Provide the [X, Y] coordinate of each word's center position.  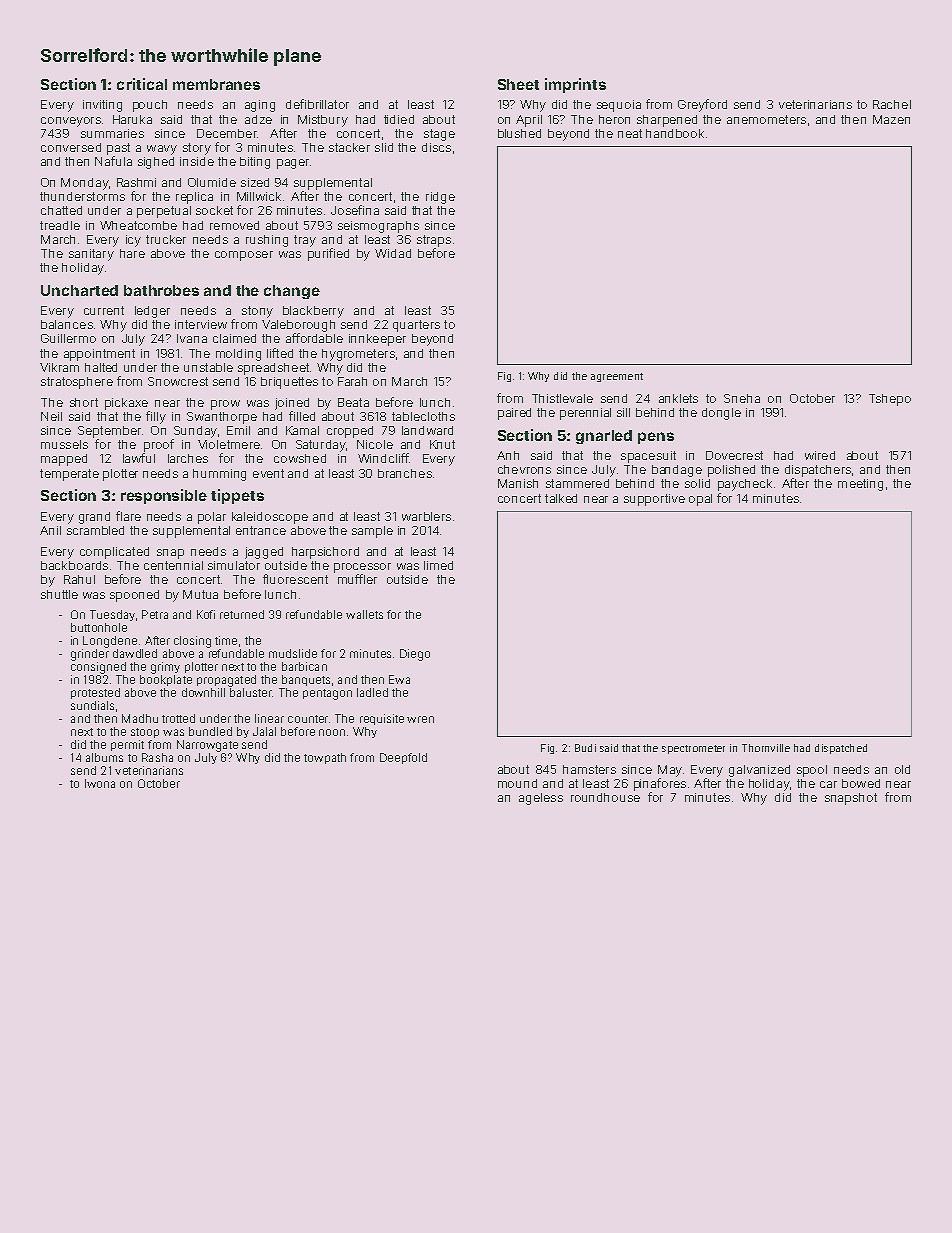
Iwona [100, 783]
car [828, 784]
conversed [71, 147]
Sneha [742, 398]
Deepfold [403, 758]
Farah [352, 381]
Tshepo [890, 400]
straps [434, 241]
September [109, 432]
